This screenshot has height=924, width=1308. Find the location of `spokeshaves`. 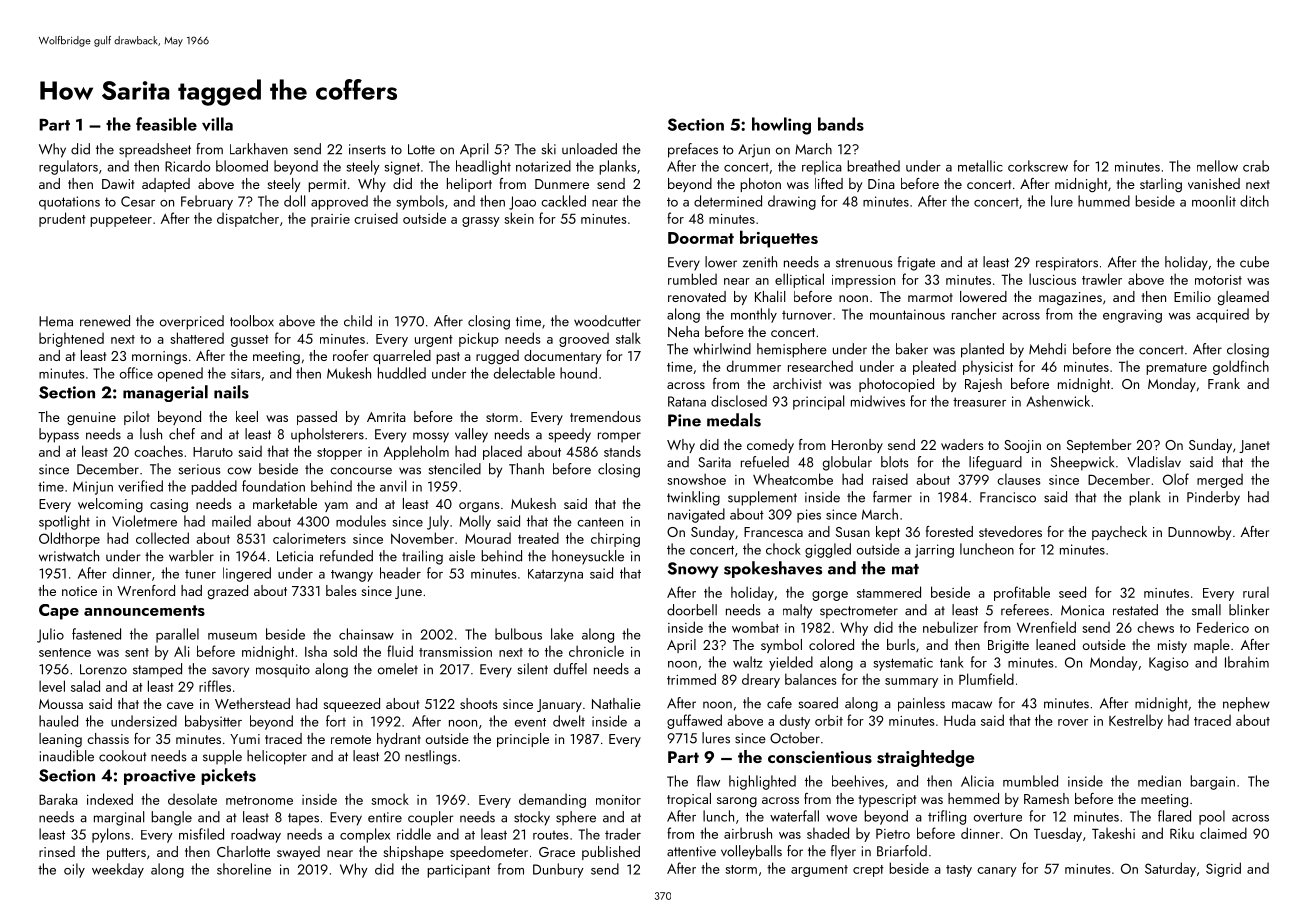

spokeshaves is located at coordinates (773, 569).
